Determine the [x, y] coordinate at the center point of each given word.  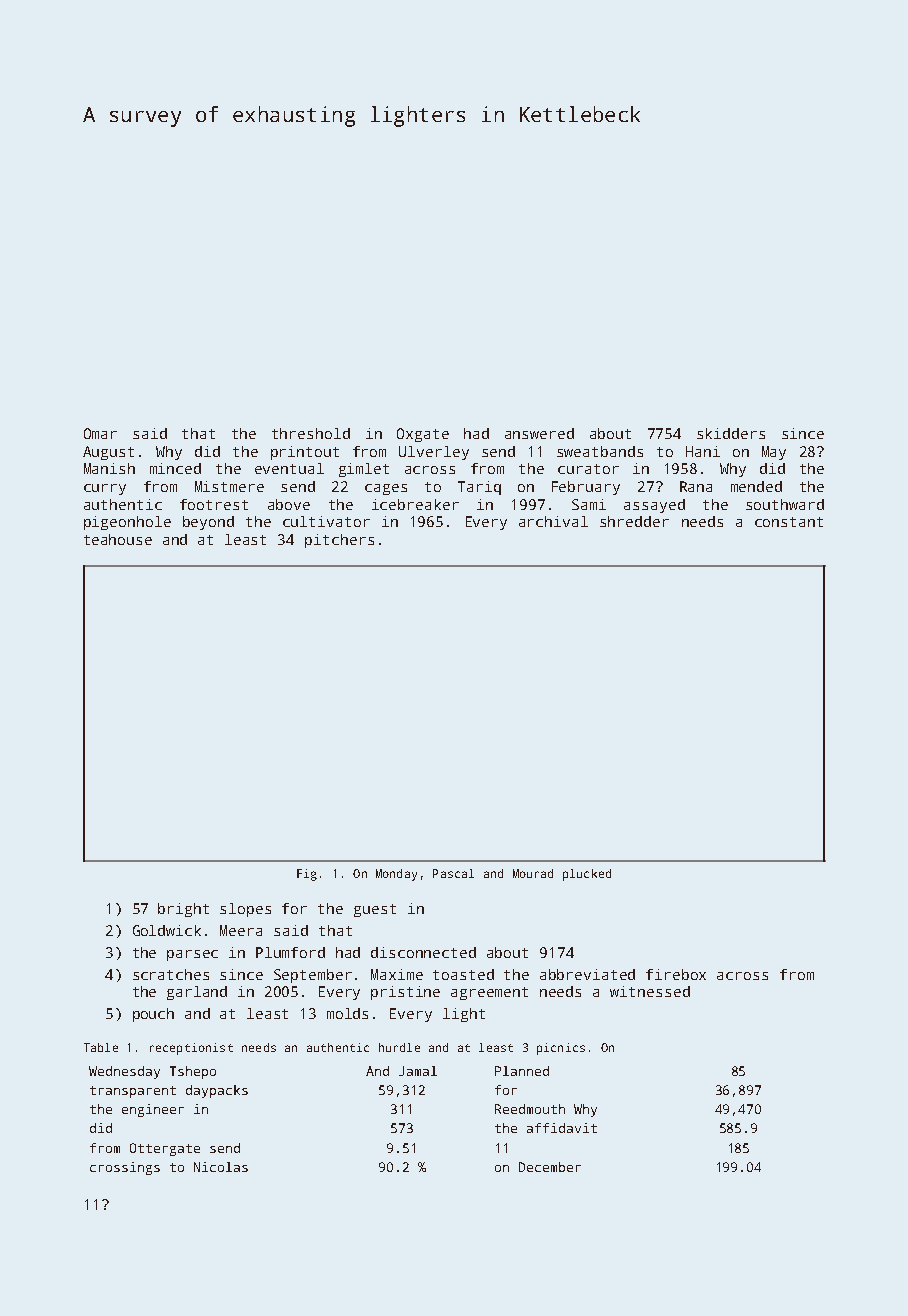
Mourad [533, 873]
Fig [307, 875]
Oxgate [423, 435]
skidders [731, 433]
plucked [587, 875]
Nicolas [221, 1167]
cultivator [326, 521]
